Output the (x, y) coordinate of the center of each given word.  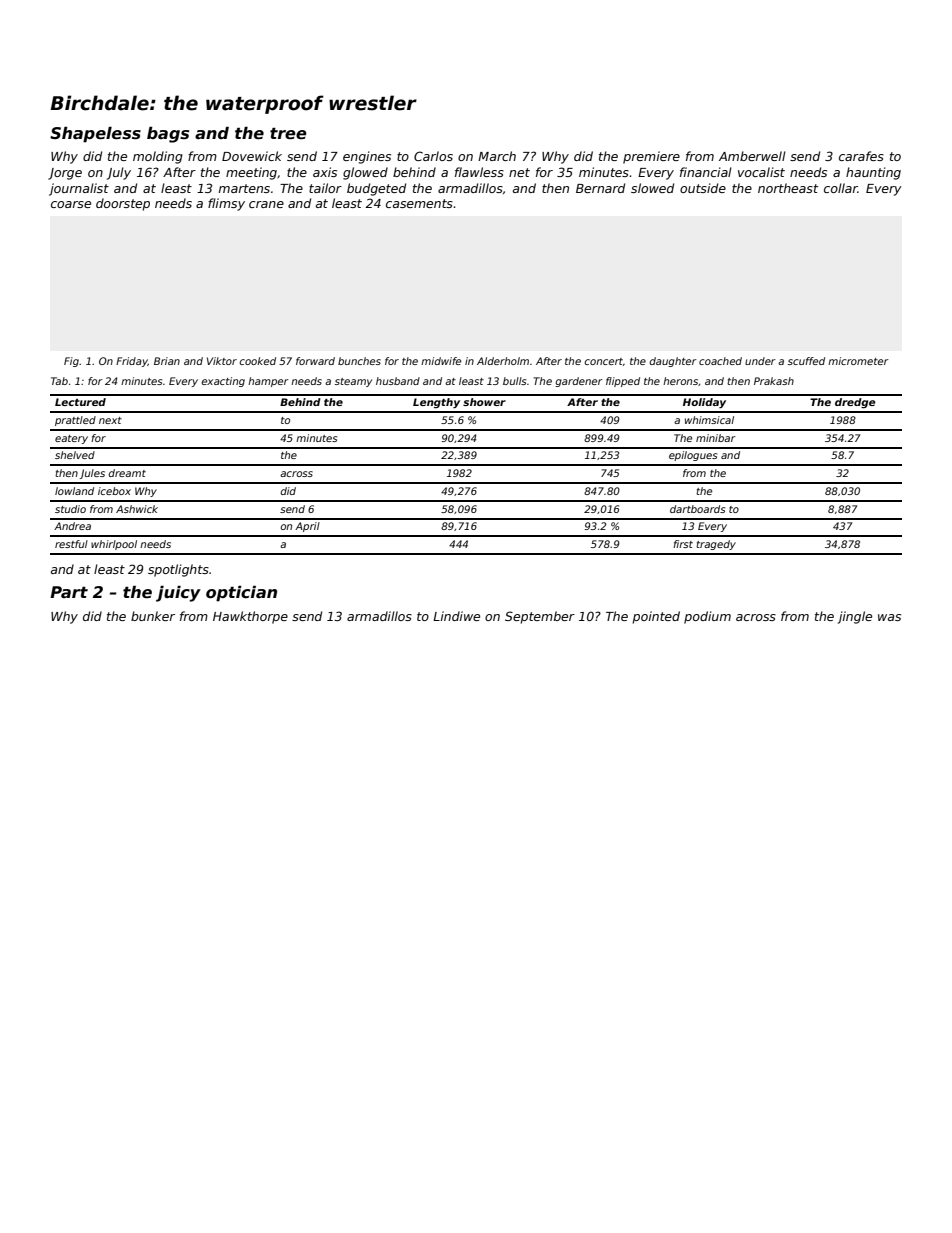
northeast (788, 188)
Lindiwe (456, 616)
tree (288, 134)
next (110, 420)
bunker (153, 616)
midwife (441, 361)
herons (680, 381)
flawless (479, 172)
